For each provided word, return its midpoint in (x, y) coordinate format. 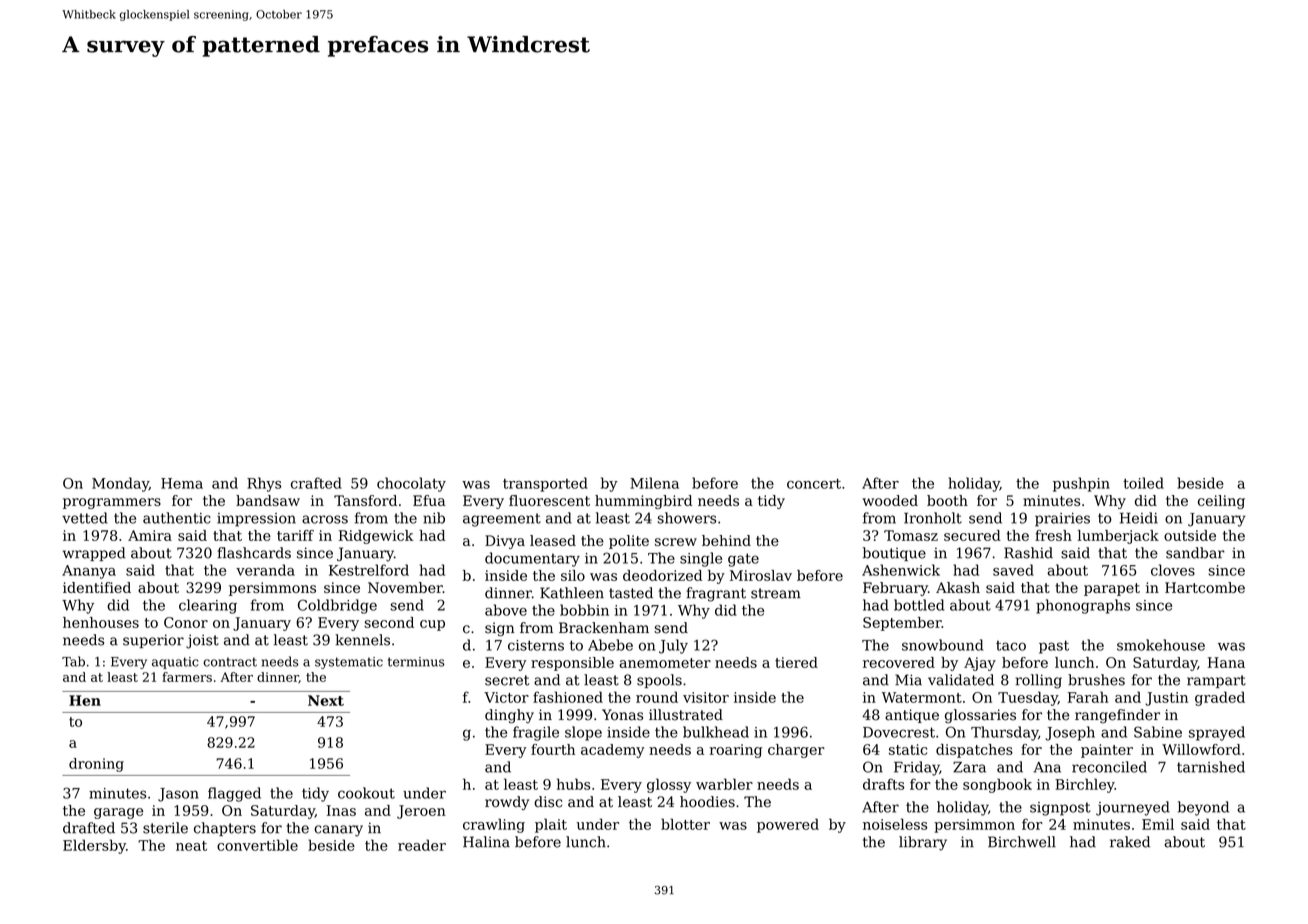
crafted (316, 483)
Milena (654, 483)
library (923, 843)
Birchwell (1022, 842)
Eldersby (94, 846)
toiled (1143, 483)
